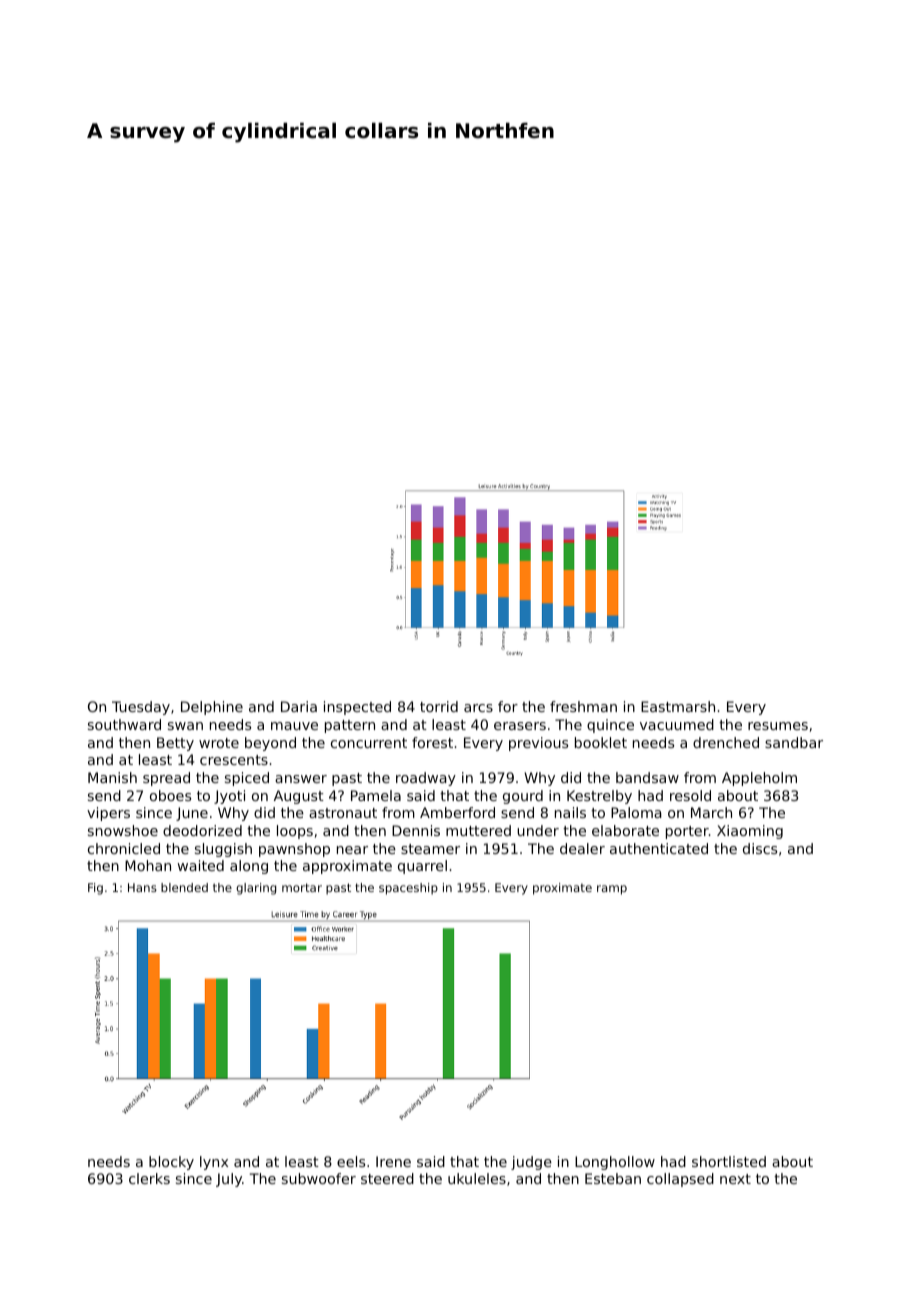 The width and height of the screenshot is (924, 1308). Describe the element at coordinates (760, 848) in the screenshot. I see `discs` at that location.
